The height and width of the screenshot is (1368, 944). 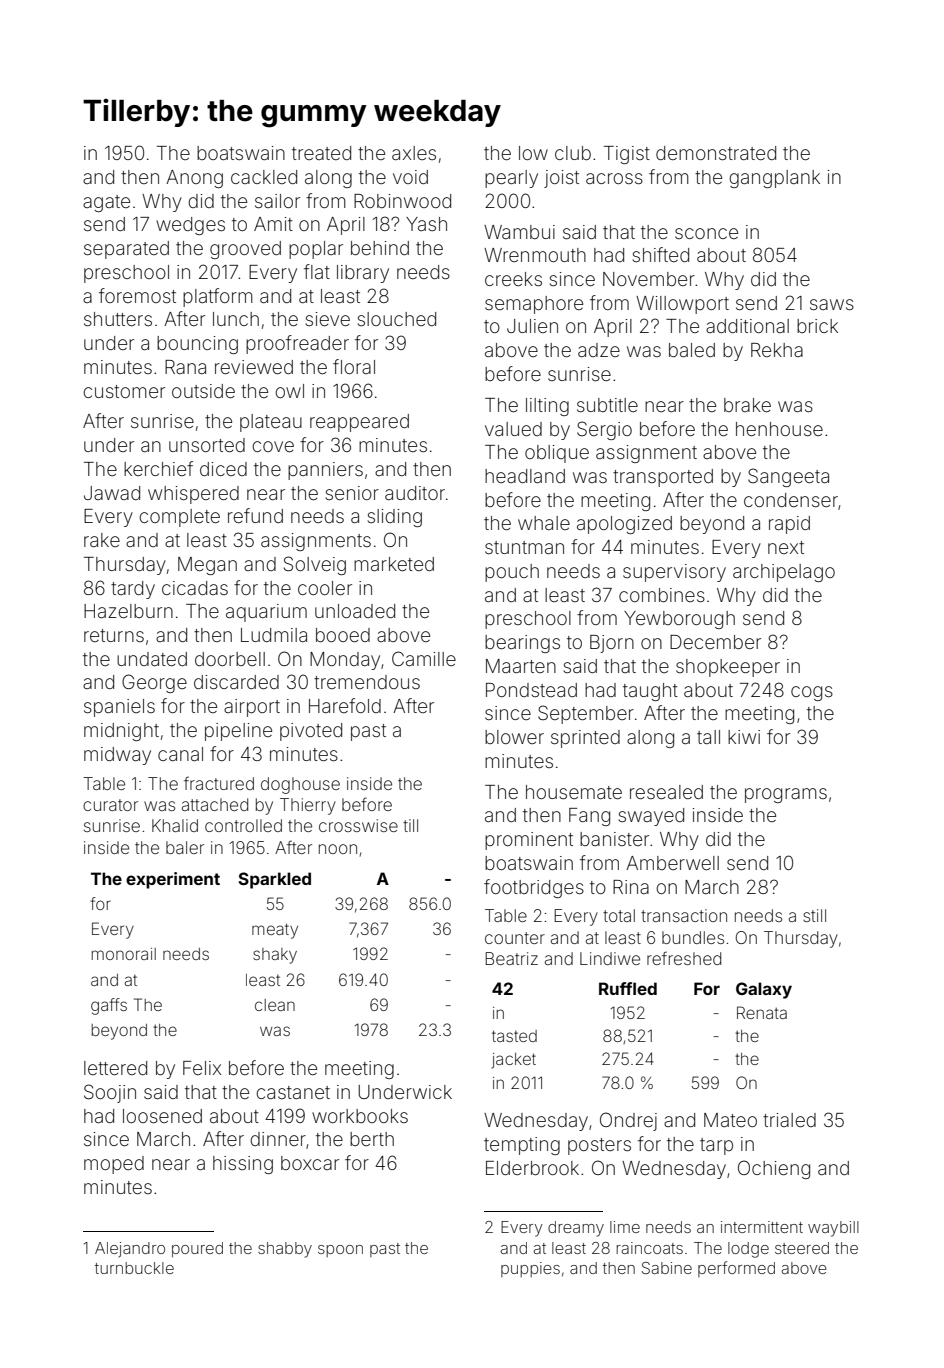 What do you see at coordinates (124, 391) in the screenshot?
I see `customer` at bounding box center [124, 391].
